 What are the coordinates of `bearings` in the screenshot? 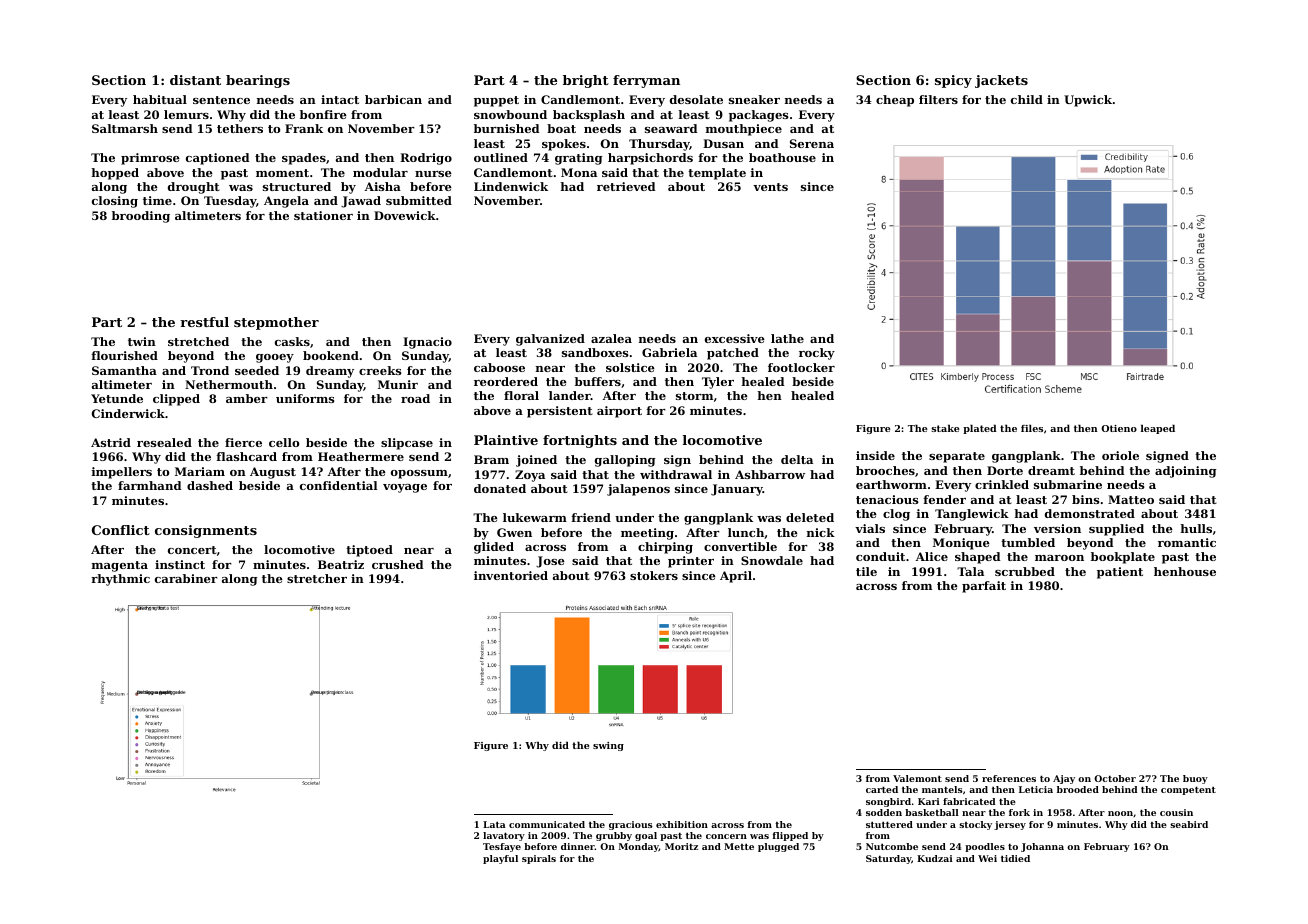 It's located at (258, 81).
